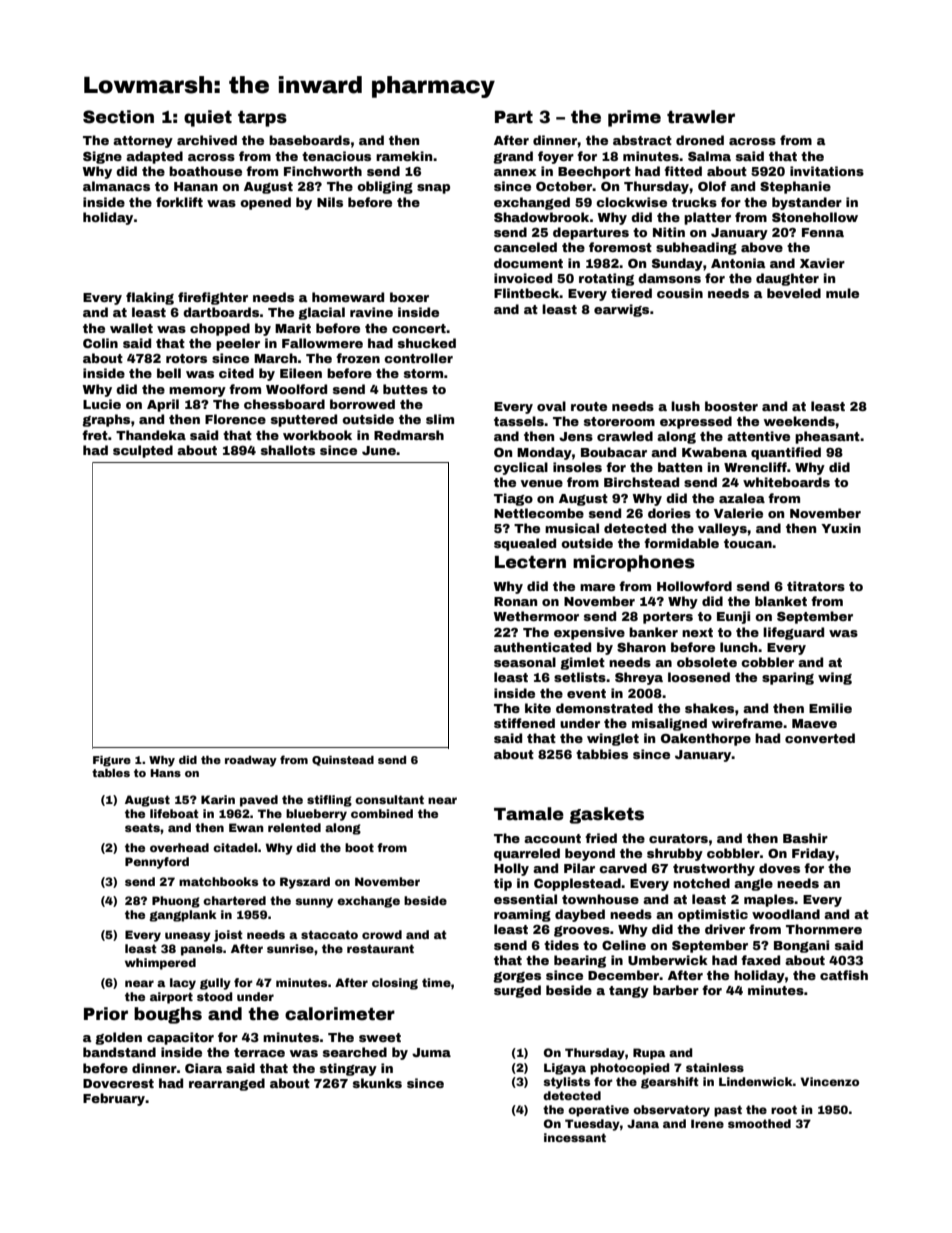  Describe the element at coordinates (701, 117) in the screenshot. I see `trawler` at that location.
